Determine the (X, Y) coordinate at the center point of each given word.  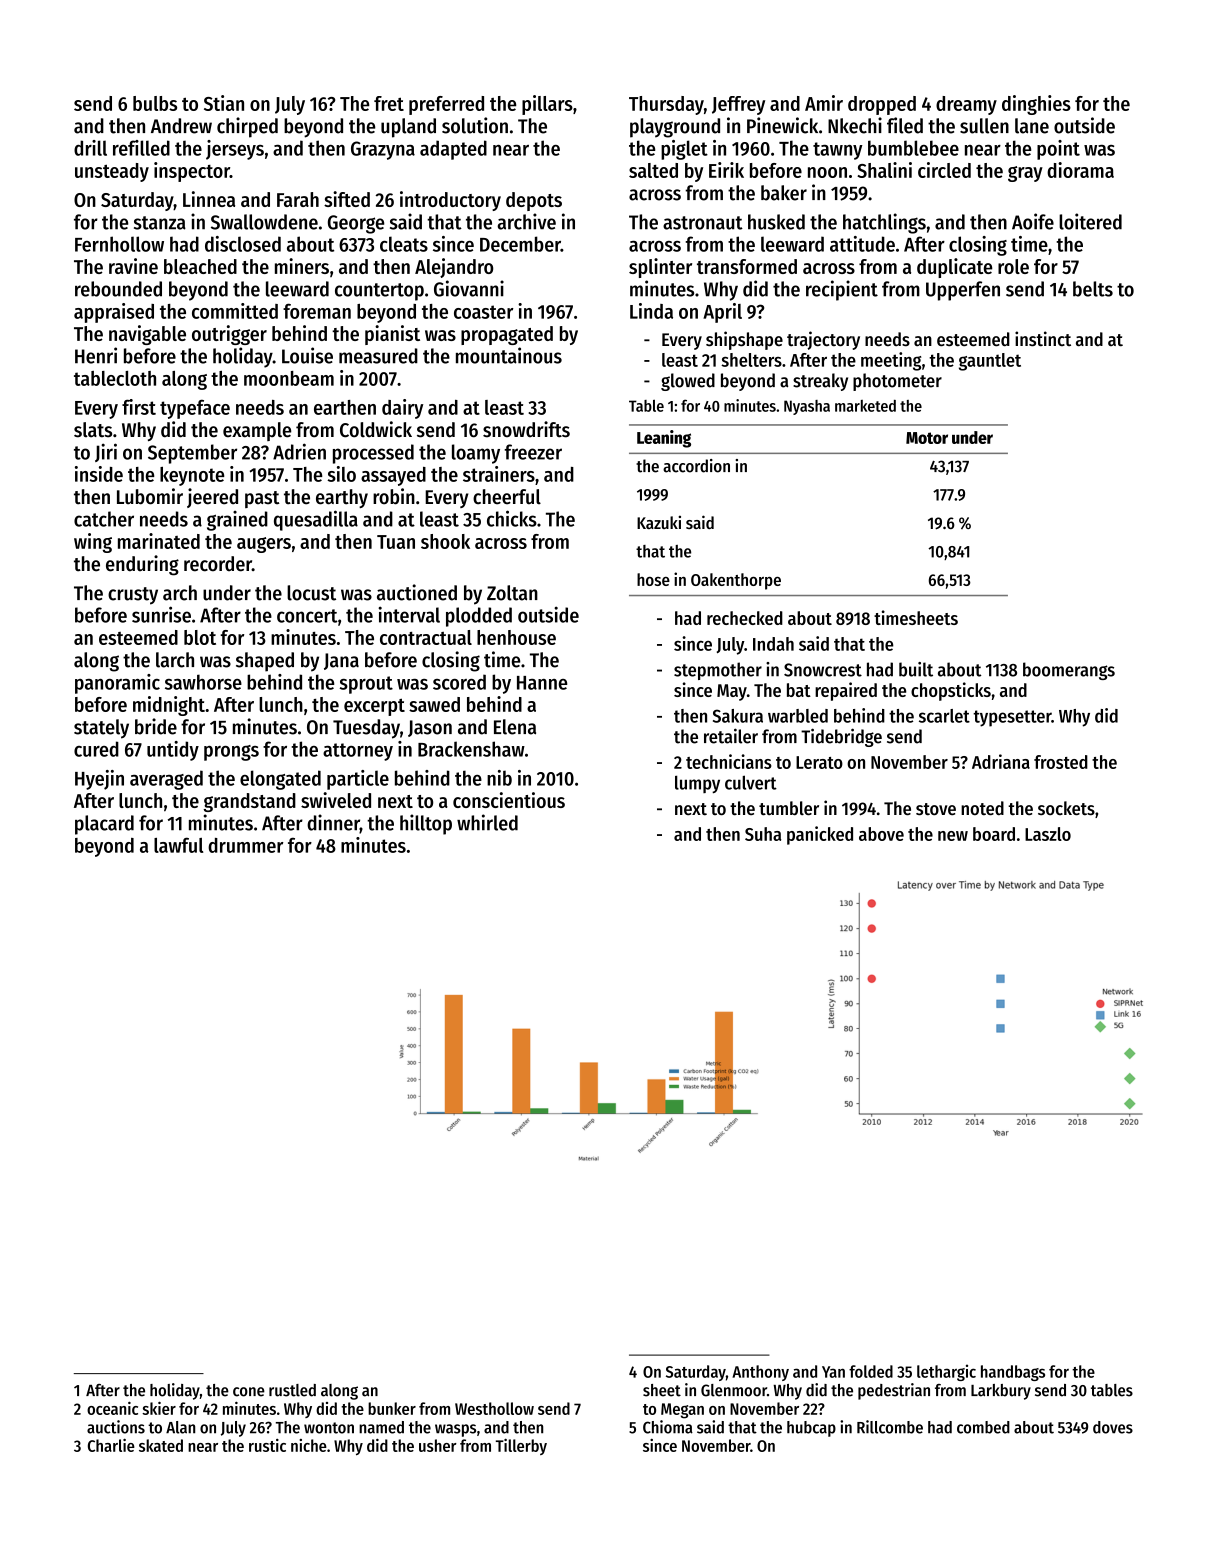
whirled (487, 822)
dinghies (1036, 105)
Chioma (668, 1427)
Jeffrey (738, 105)
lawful (178, 845)
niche (309, 1445)
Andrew (181, 126)
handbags (1013, 1373)
